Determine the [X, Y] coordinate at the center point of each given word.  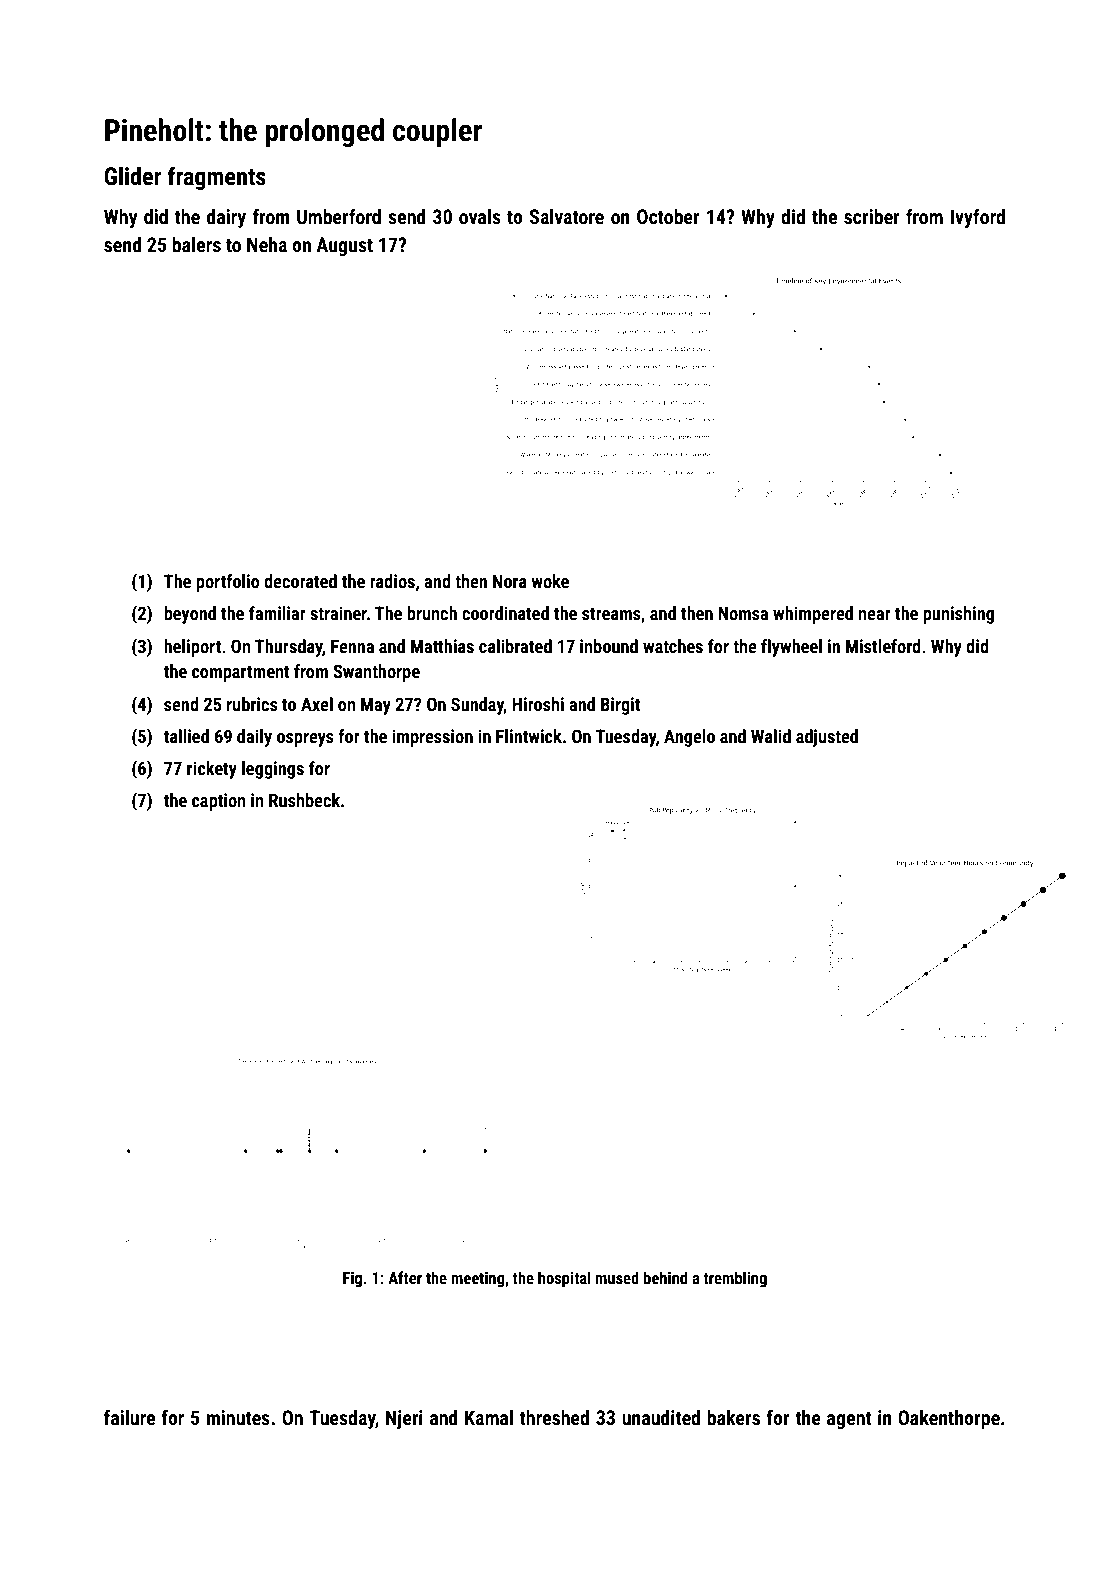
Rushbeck [304, 800]
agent [849, 1420]
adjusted [827, 738]
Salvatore [566, 216]
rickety [212, 770]
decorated [300, 581]
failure [129, 1417]
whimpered [813, 615]
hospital [564, 1279]
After [405, 1277]
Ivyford [978, 218]
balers [196, 244]
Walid [771, 736]
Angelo [689, 738]
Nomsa [743, 613]
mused [617, 1277]
